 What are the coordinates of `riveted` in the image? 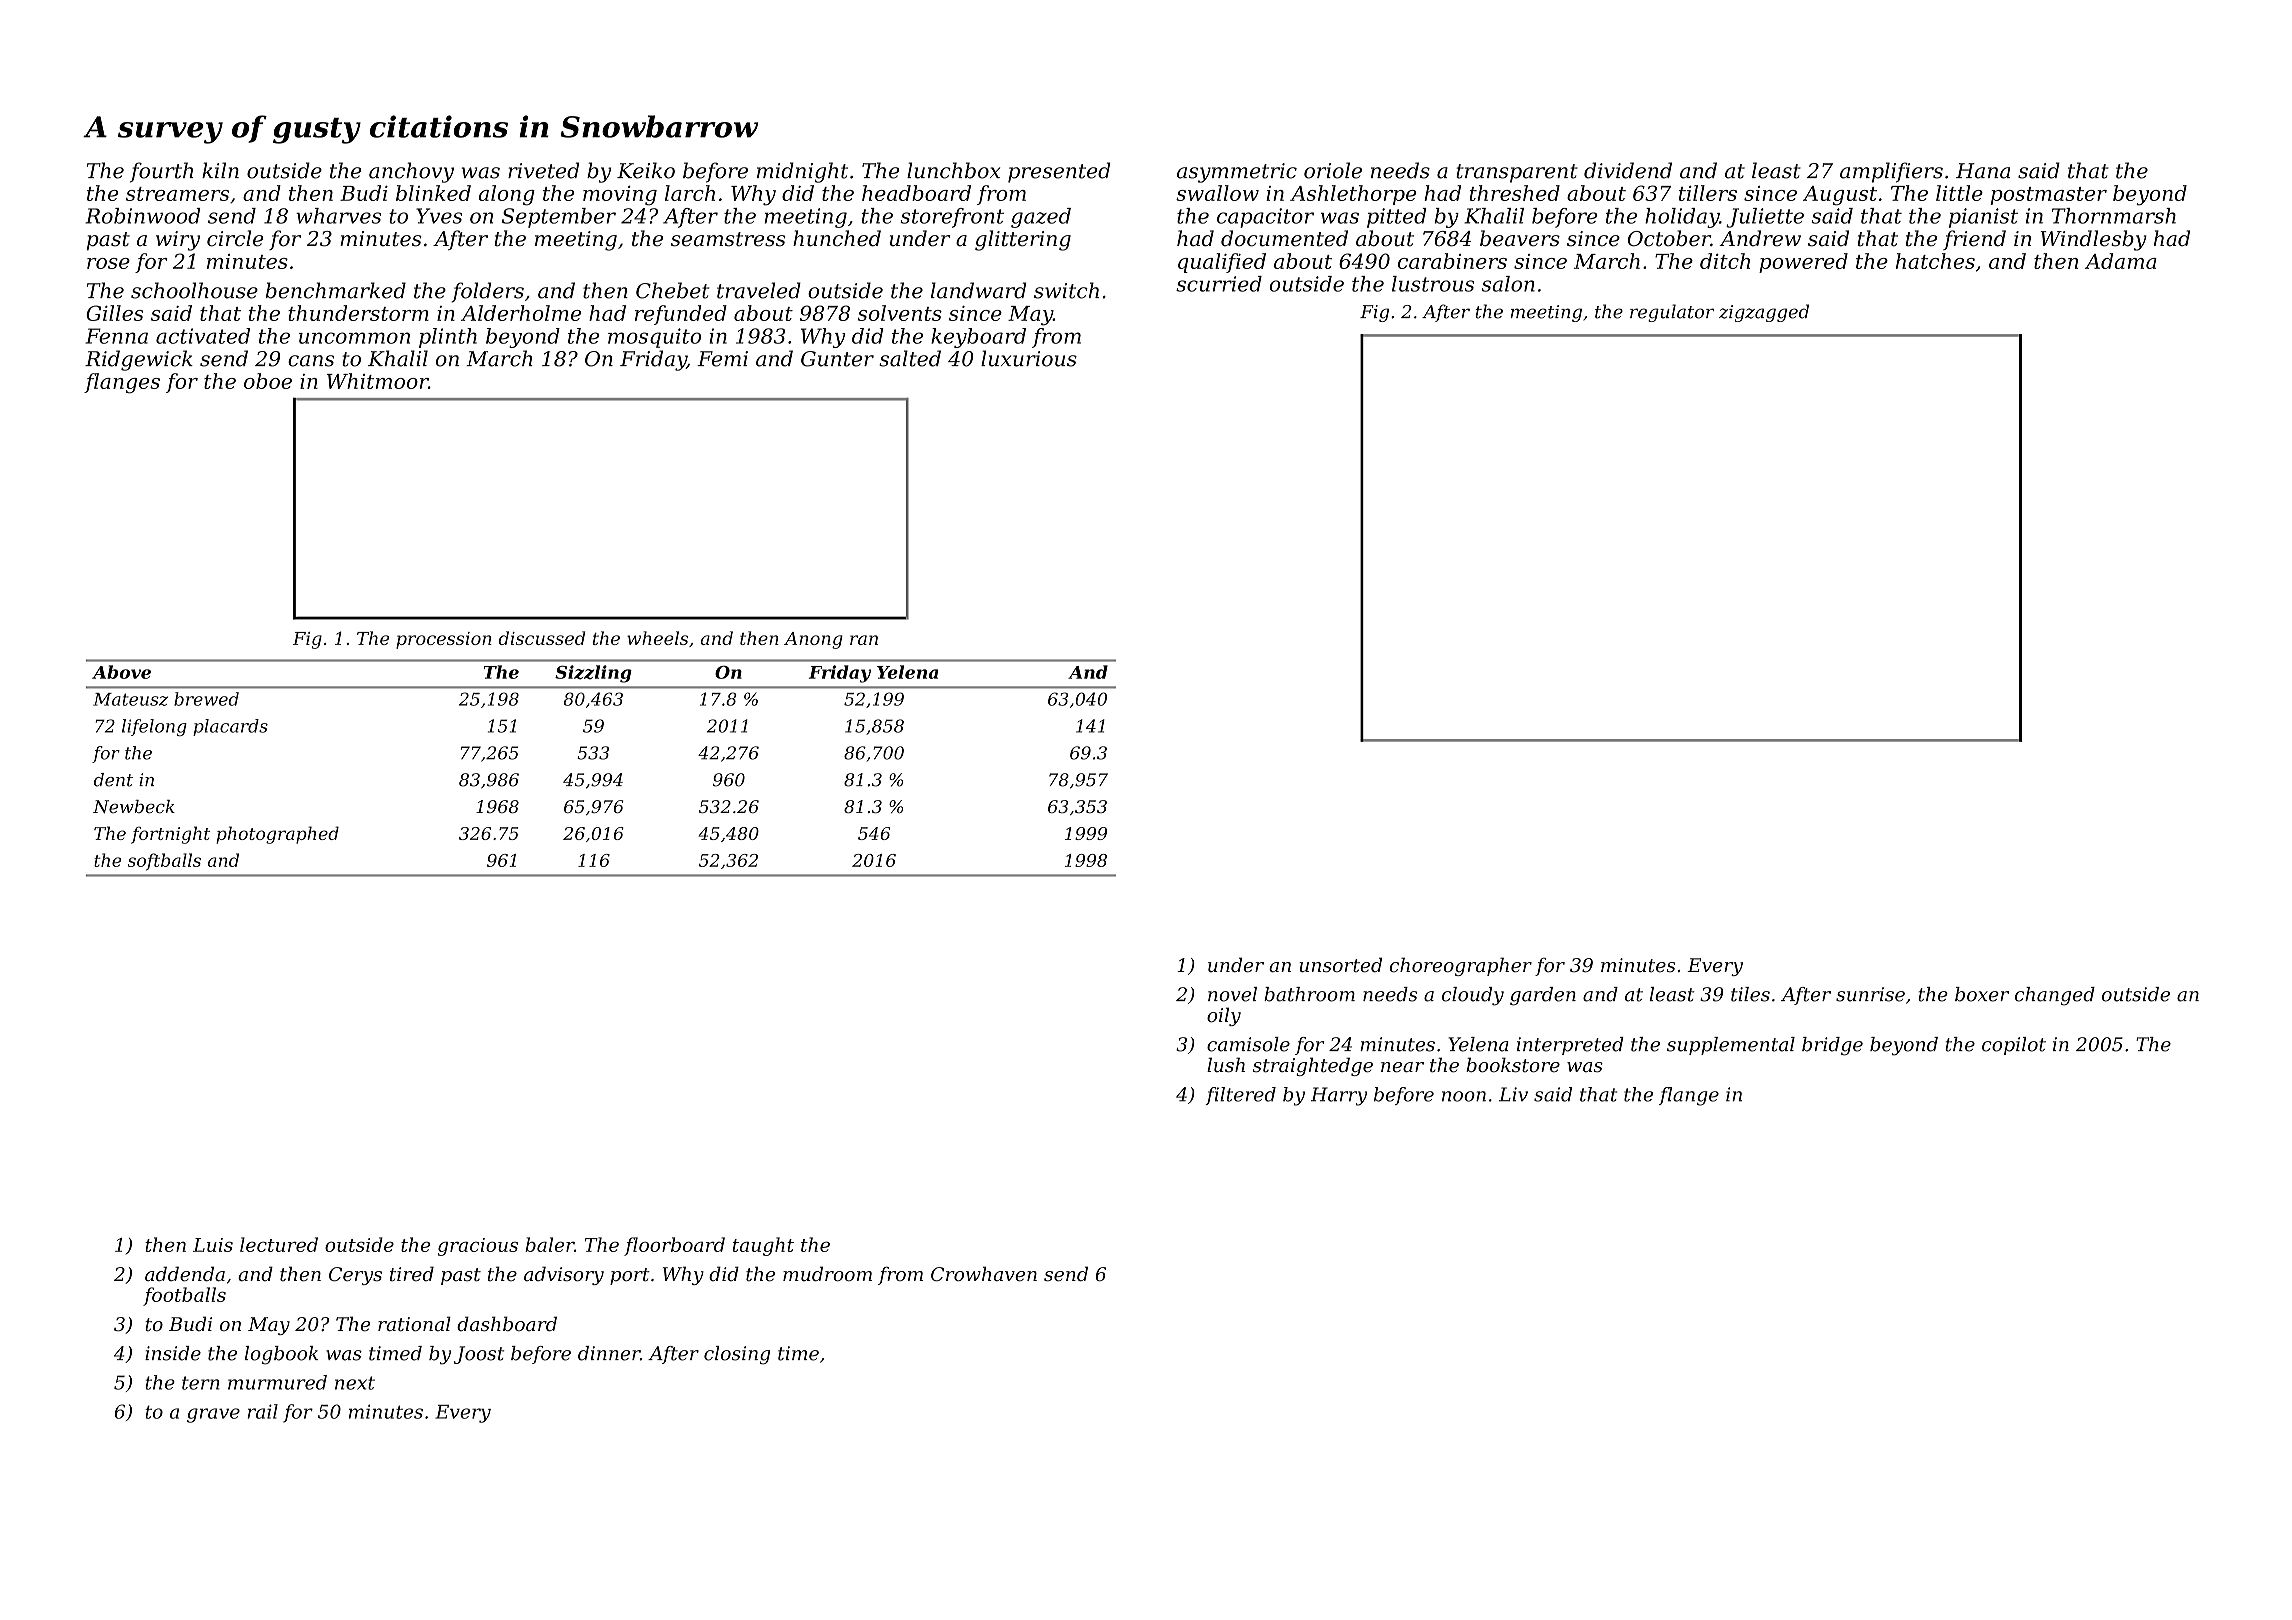 It's located at (543, 170).
